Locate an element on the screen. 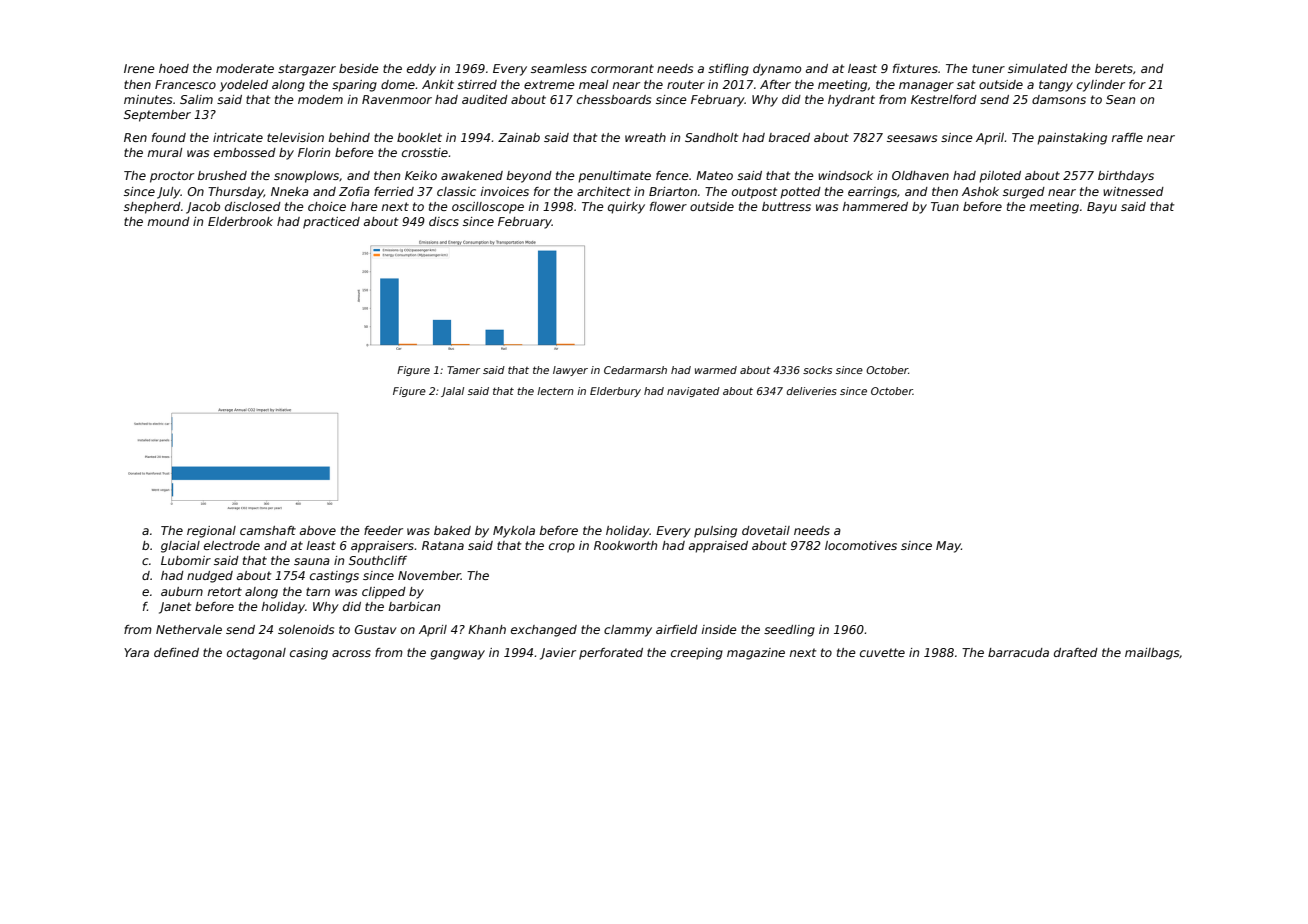 This screenshot has width=1308, height=924. perforated is located at coordinates (611, 654).
